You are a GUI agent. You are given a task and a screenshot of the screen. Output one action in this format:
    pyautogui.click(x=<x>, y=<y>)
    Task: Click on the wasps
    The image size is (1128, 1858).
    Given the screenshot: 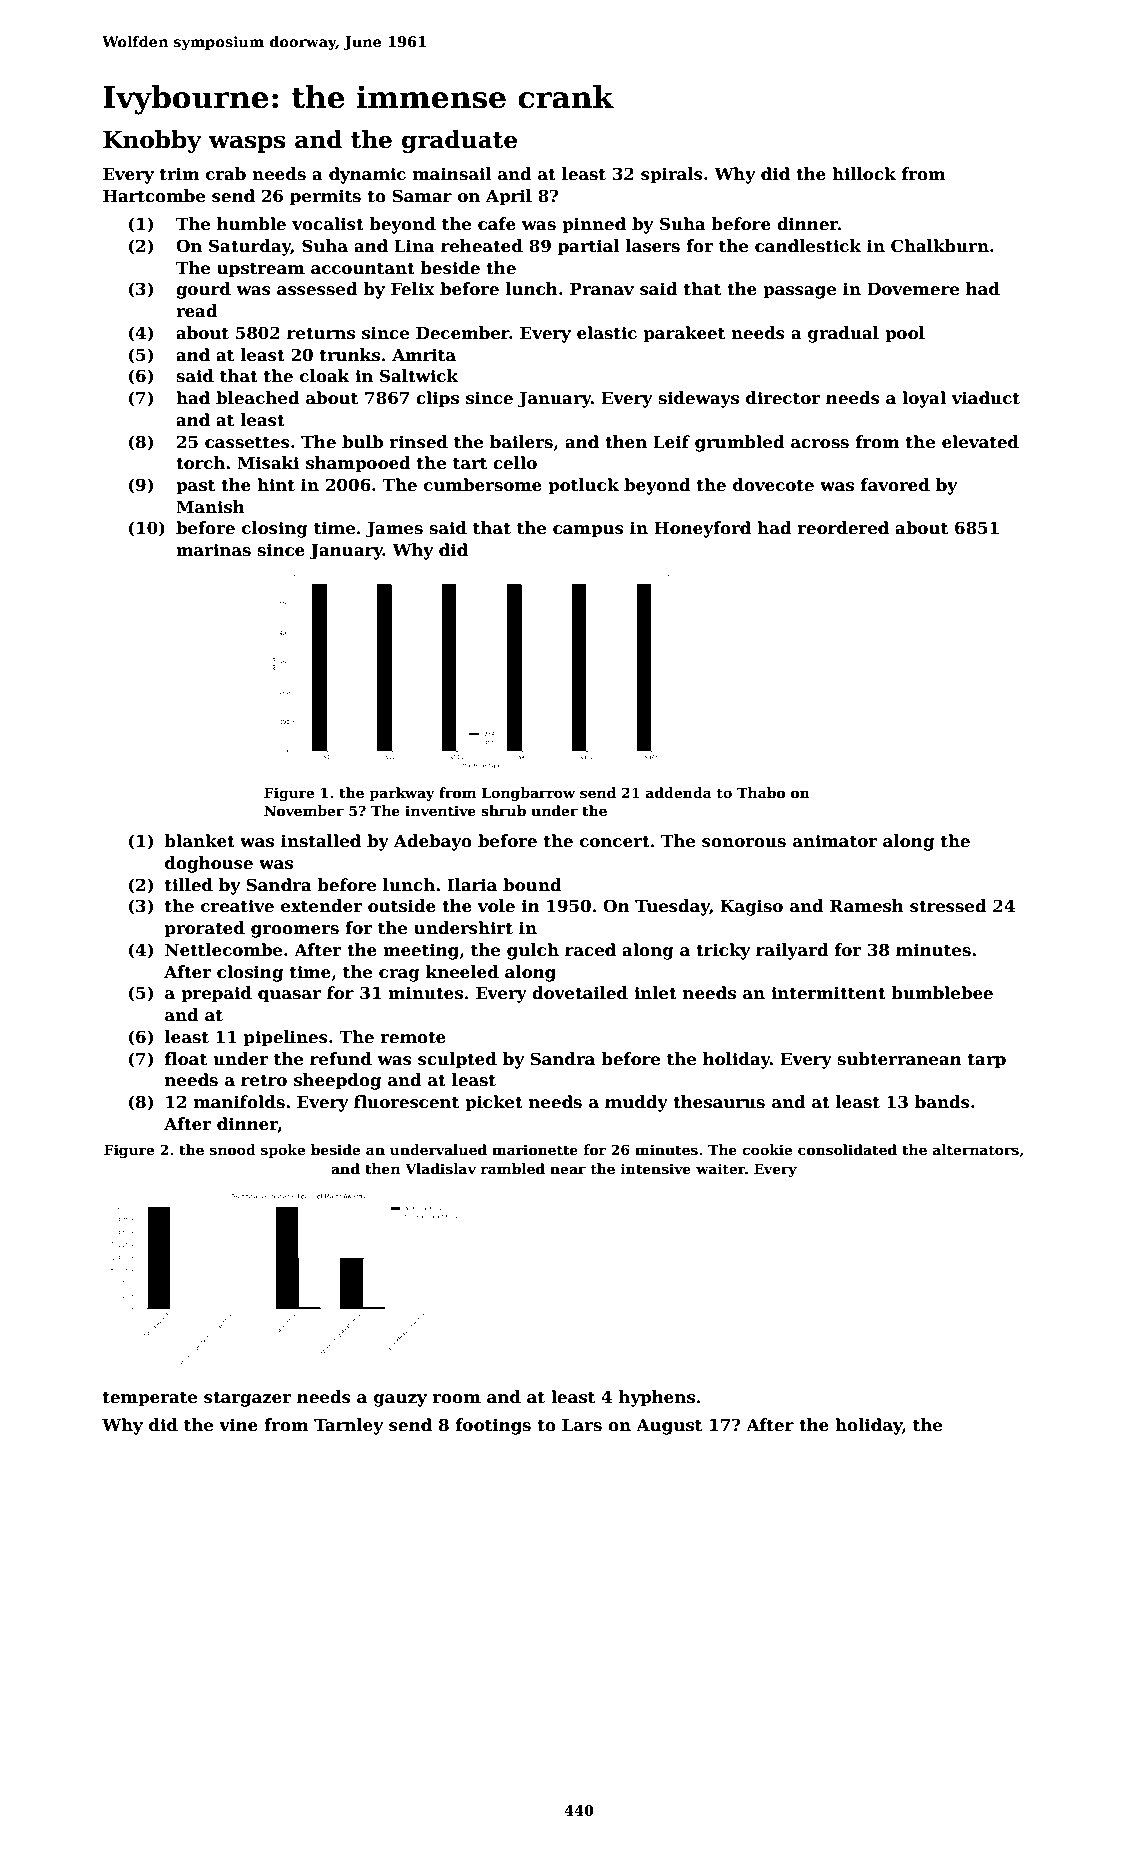 What is the action you would take?
    pyautogui.click(x=246, y=144)
